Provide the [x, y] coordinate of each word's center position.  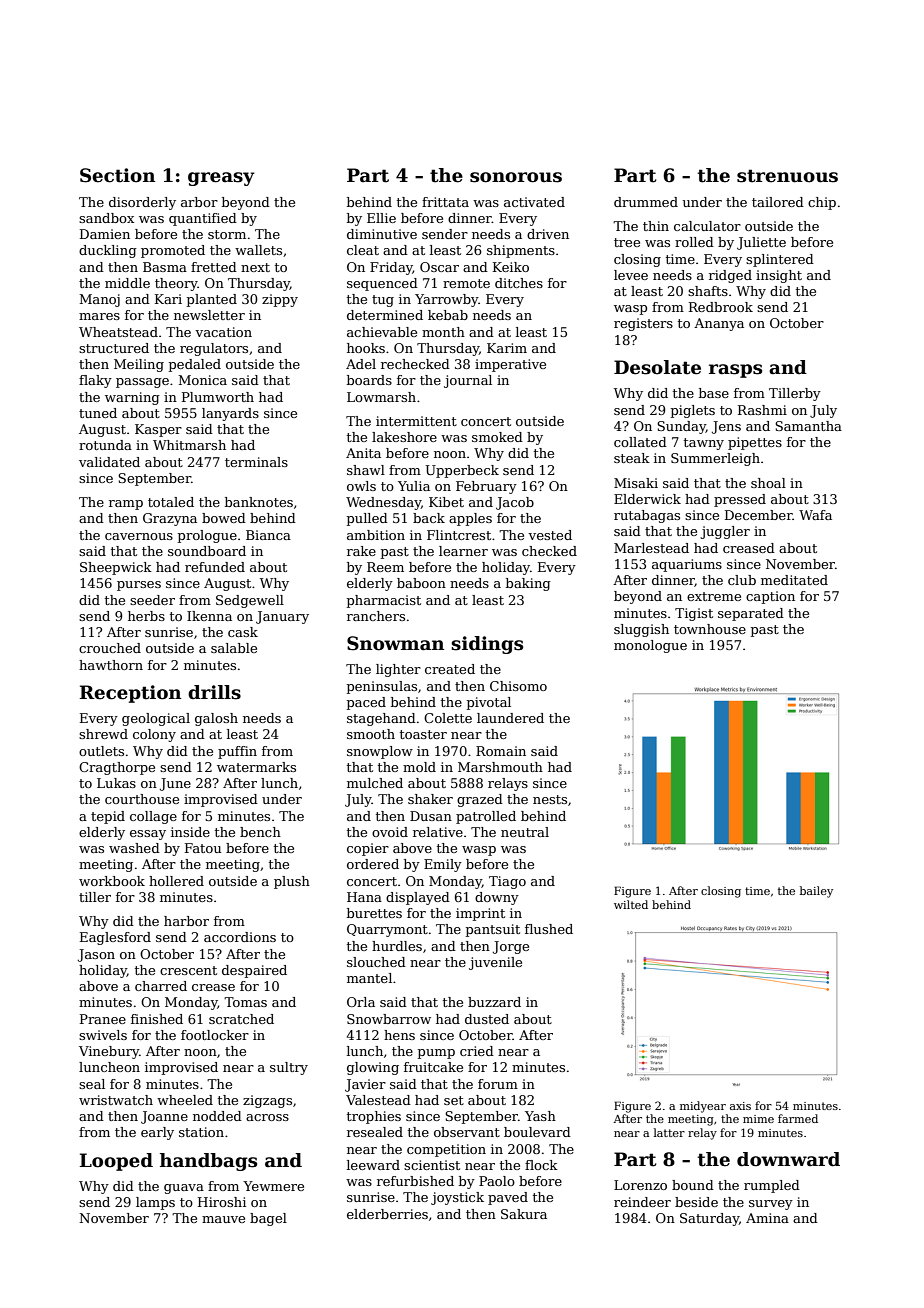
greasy [221, 179]
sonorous [516, 177]
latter [669, 1132]
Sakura [524, 1214]
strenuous [787, 176]
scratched [241, 1019]
